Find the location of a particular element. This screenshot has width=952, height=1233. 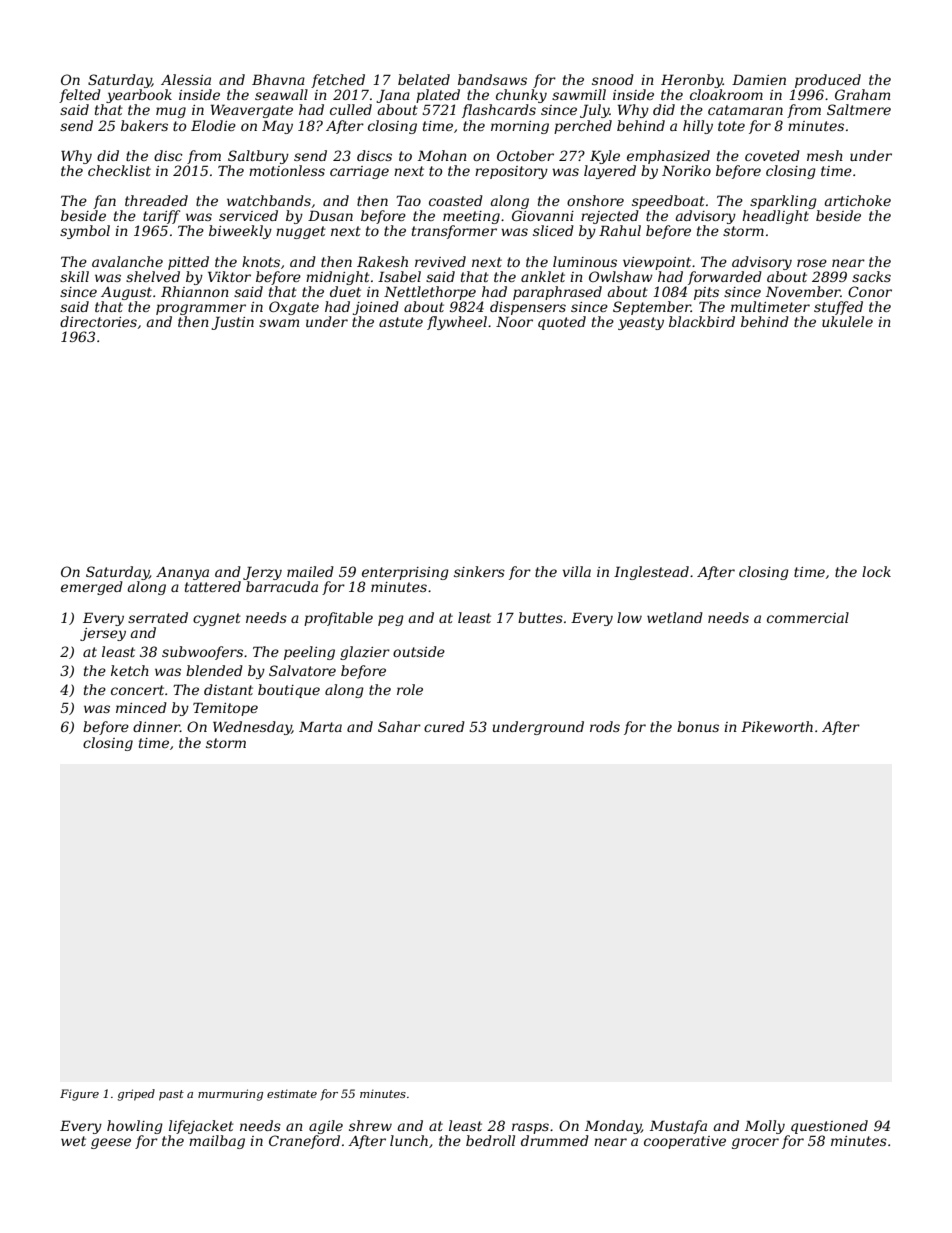

murmuring is located at coordinates (230, 1095).
